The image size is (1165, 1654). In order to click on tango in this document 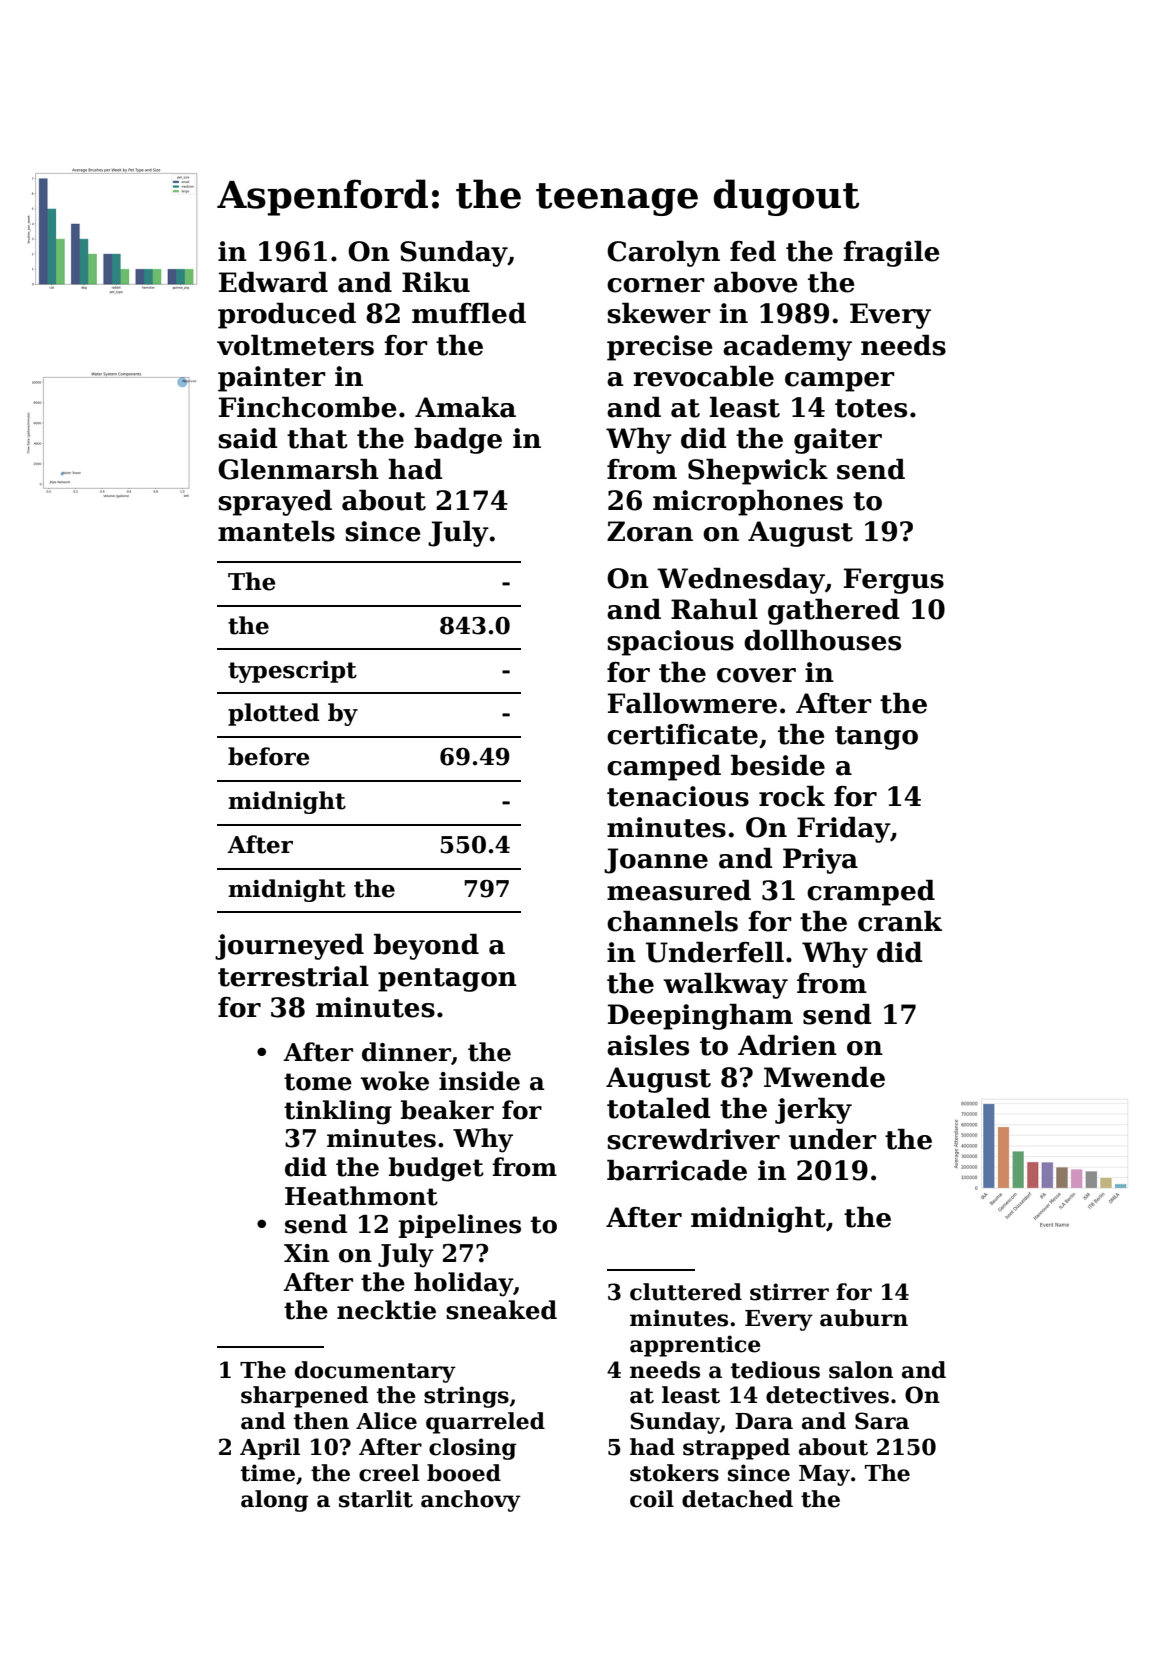, I will do `click(876, 738)`.
